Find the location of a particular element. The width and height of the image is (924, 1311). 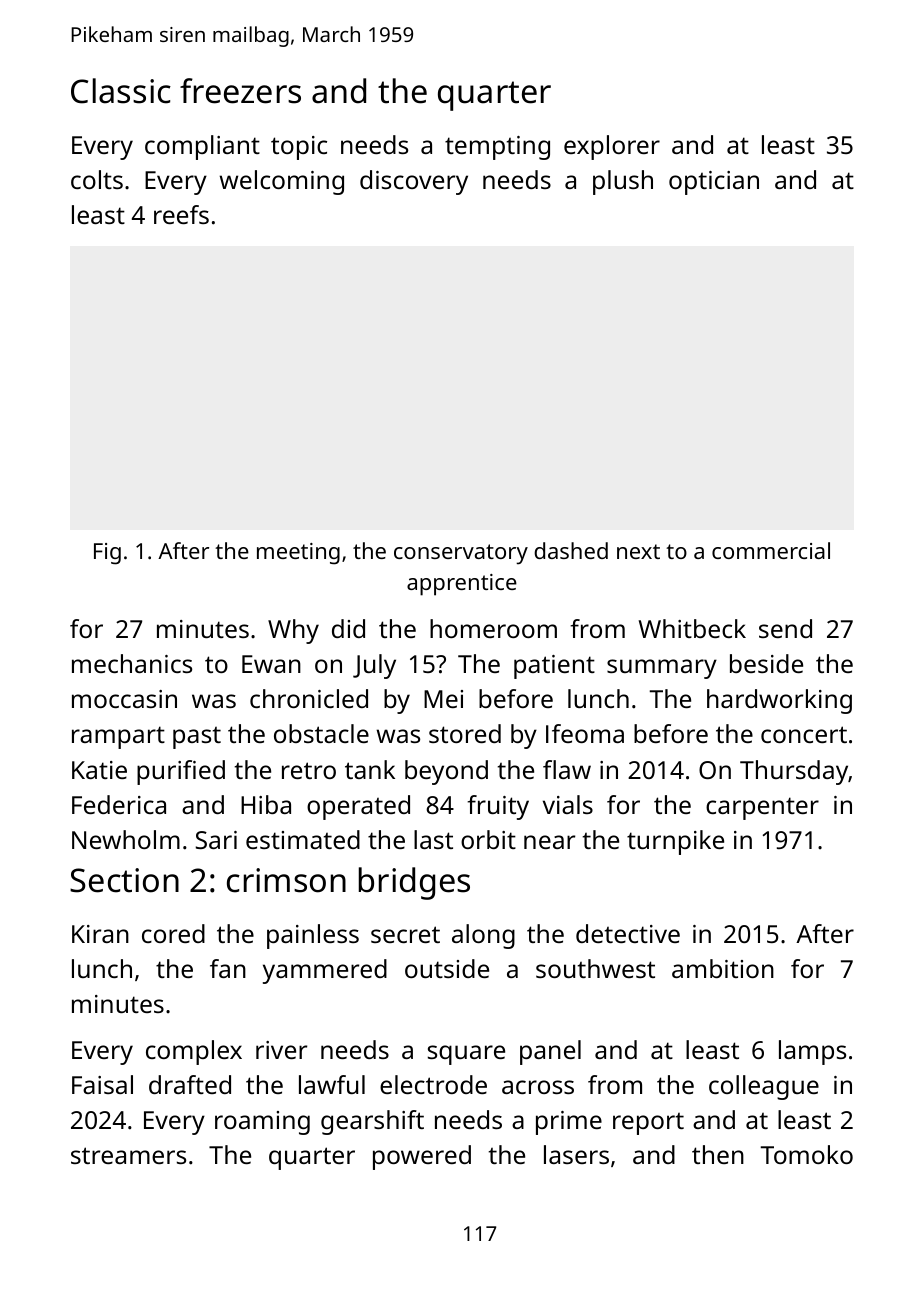

colts is located at coordinates (97, 179).
